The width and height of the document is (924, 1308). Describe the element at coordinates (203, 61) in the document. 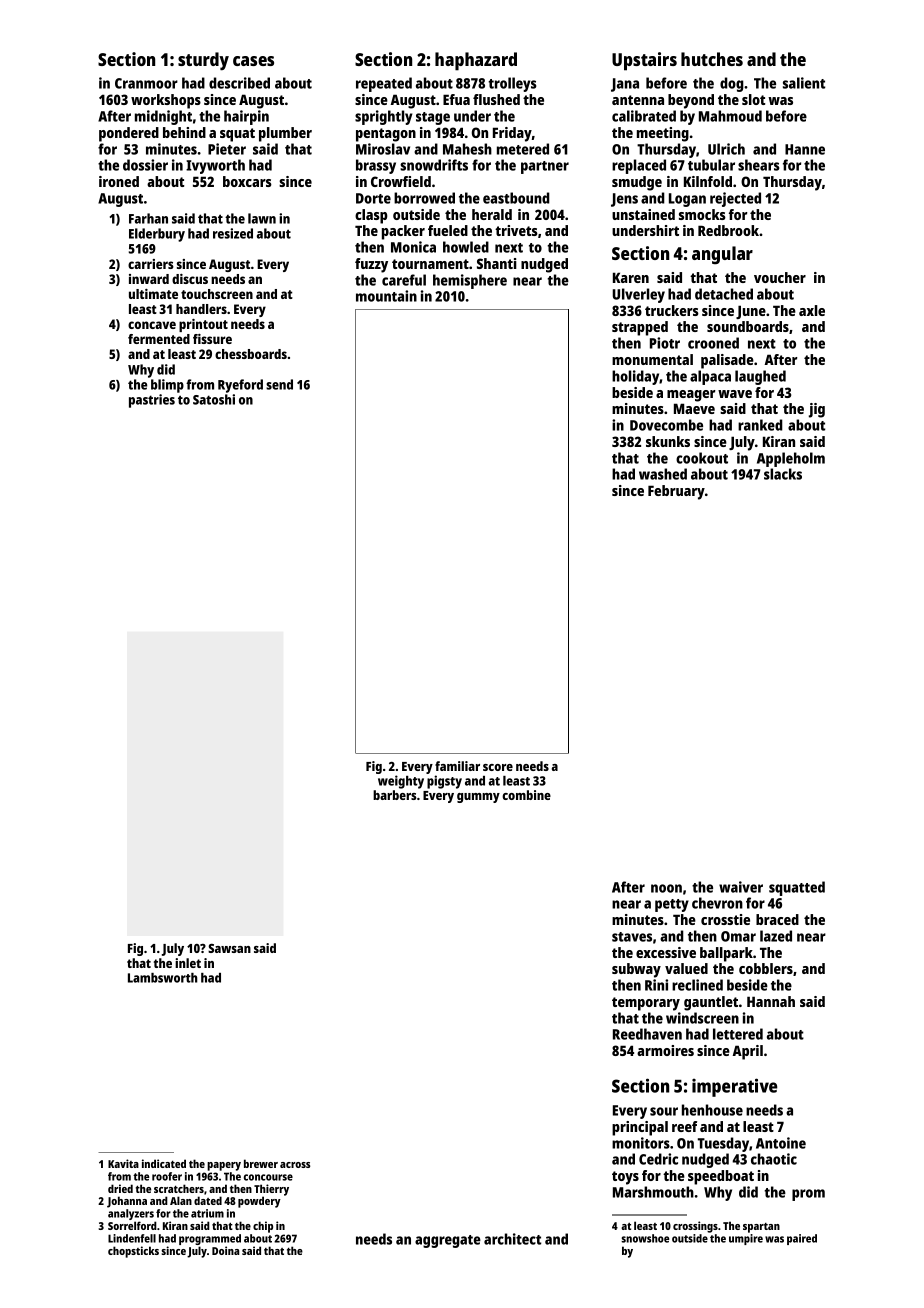

I see `sturdy` at that location.
